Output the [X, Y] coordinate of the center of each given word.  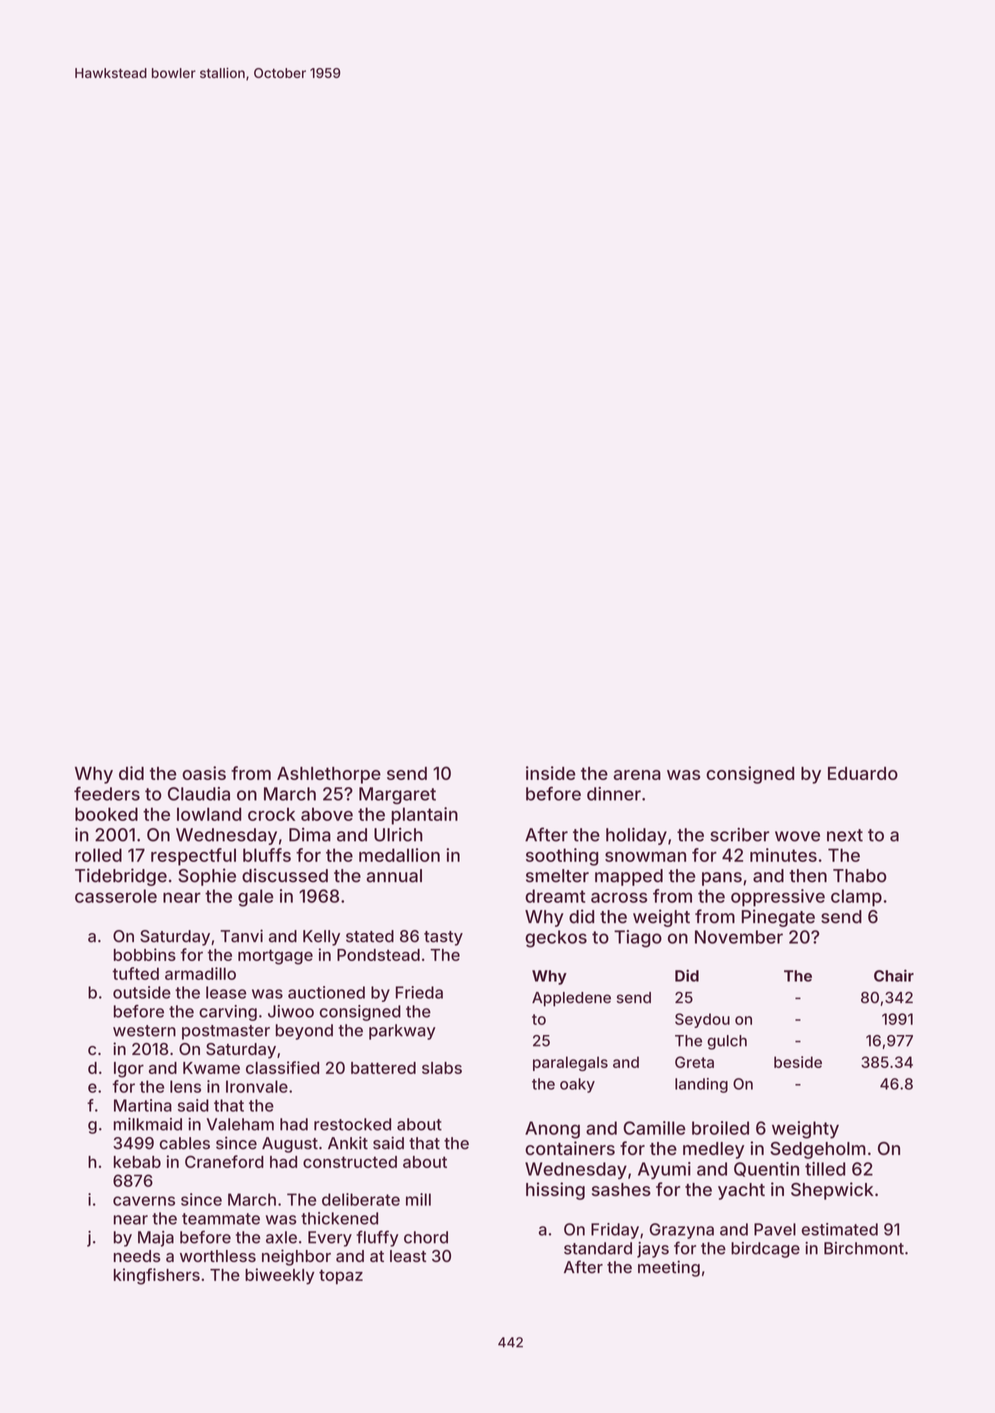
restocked [352, 1124]
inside [551, 773]
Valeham [240, 1124]
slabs [442, 1068]
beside [798, 1062]
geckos [556, 939]
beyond [304, 1032]
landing [701, 1085]
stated [370, 936]
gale [256, 898]
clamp [856, 898]
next [845, 835]
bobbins [145, 954]
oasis [204, 773]
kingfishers [157, 1276]
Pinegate [778, 918]
